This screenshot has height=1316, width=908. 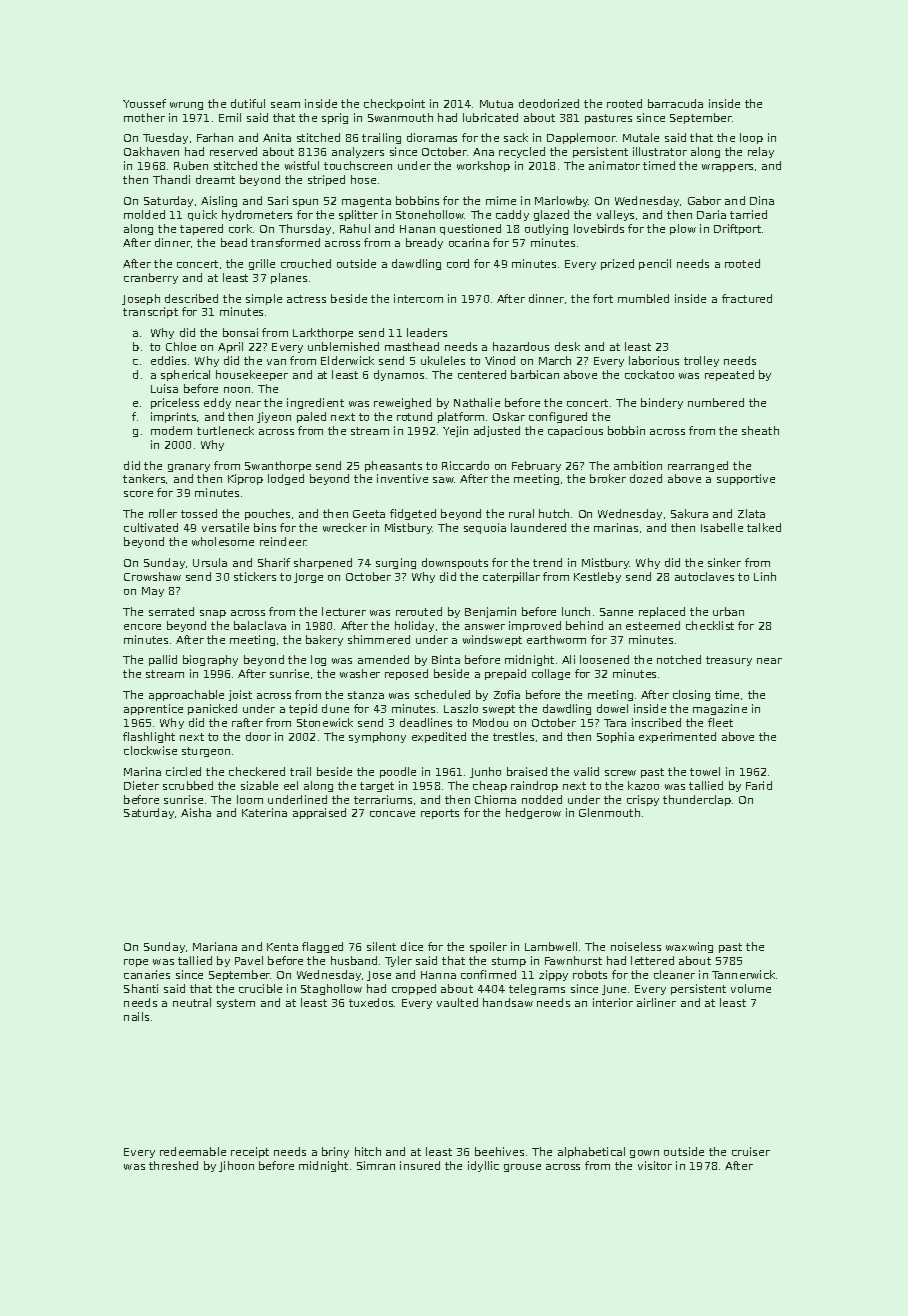 What do you see at coordinates (483, 1166) in the screenshot?
I see `idyllic` at bounding box center [483, 1166].
